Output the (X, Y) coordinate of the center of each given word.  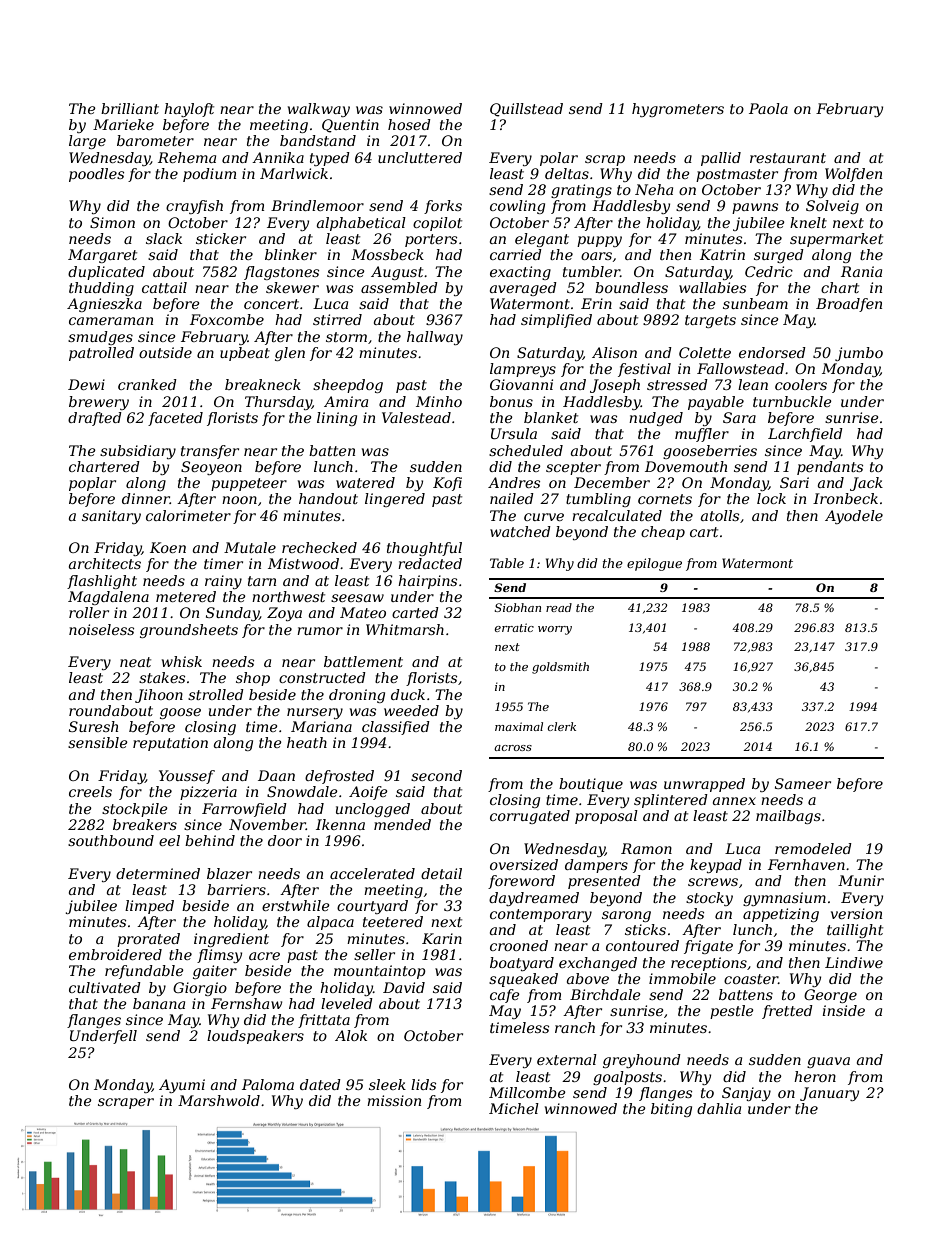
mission (394, 1100)
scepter (573, 468)
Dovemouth (686, 466)
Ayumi (182, 1086)
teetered (393, 921)
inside (843, 1010)
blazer (229, 874)
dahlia (719, 1108)
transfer (210, 452)
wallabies (712, 287)
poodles (96, 175)
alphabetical (361, 224)
